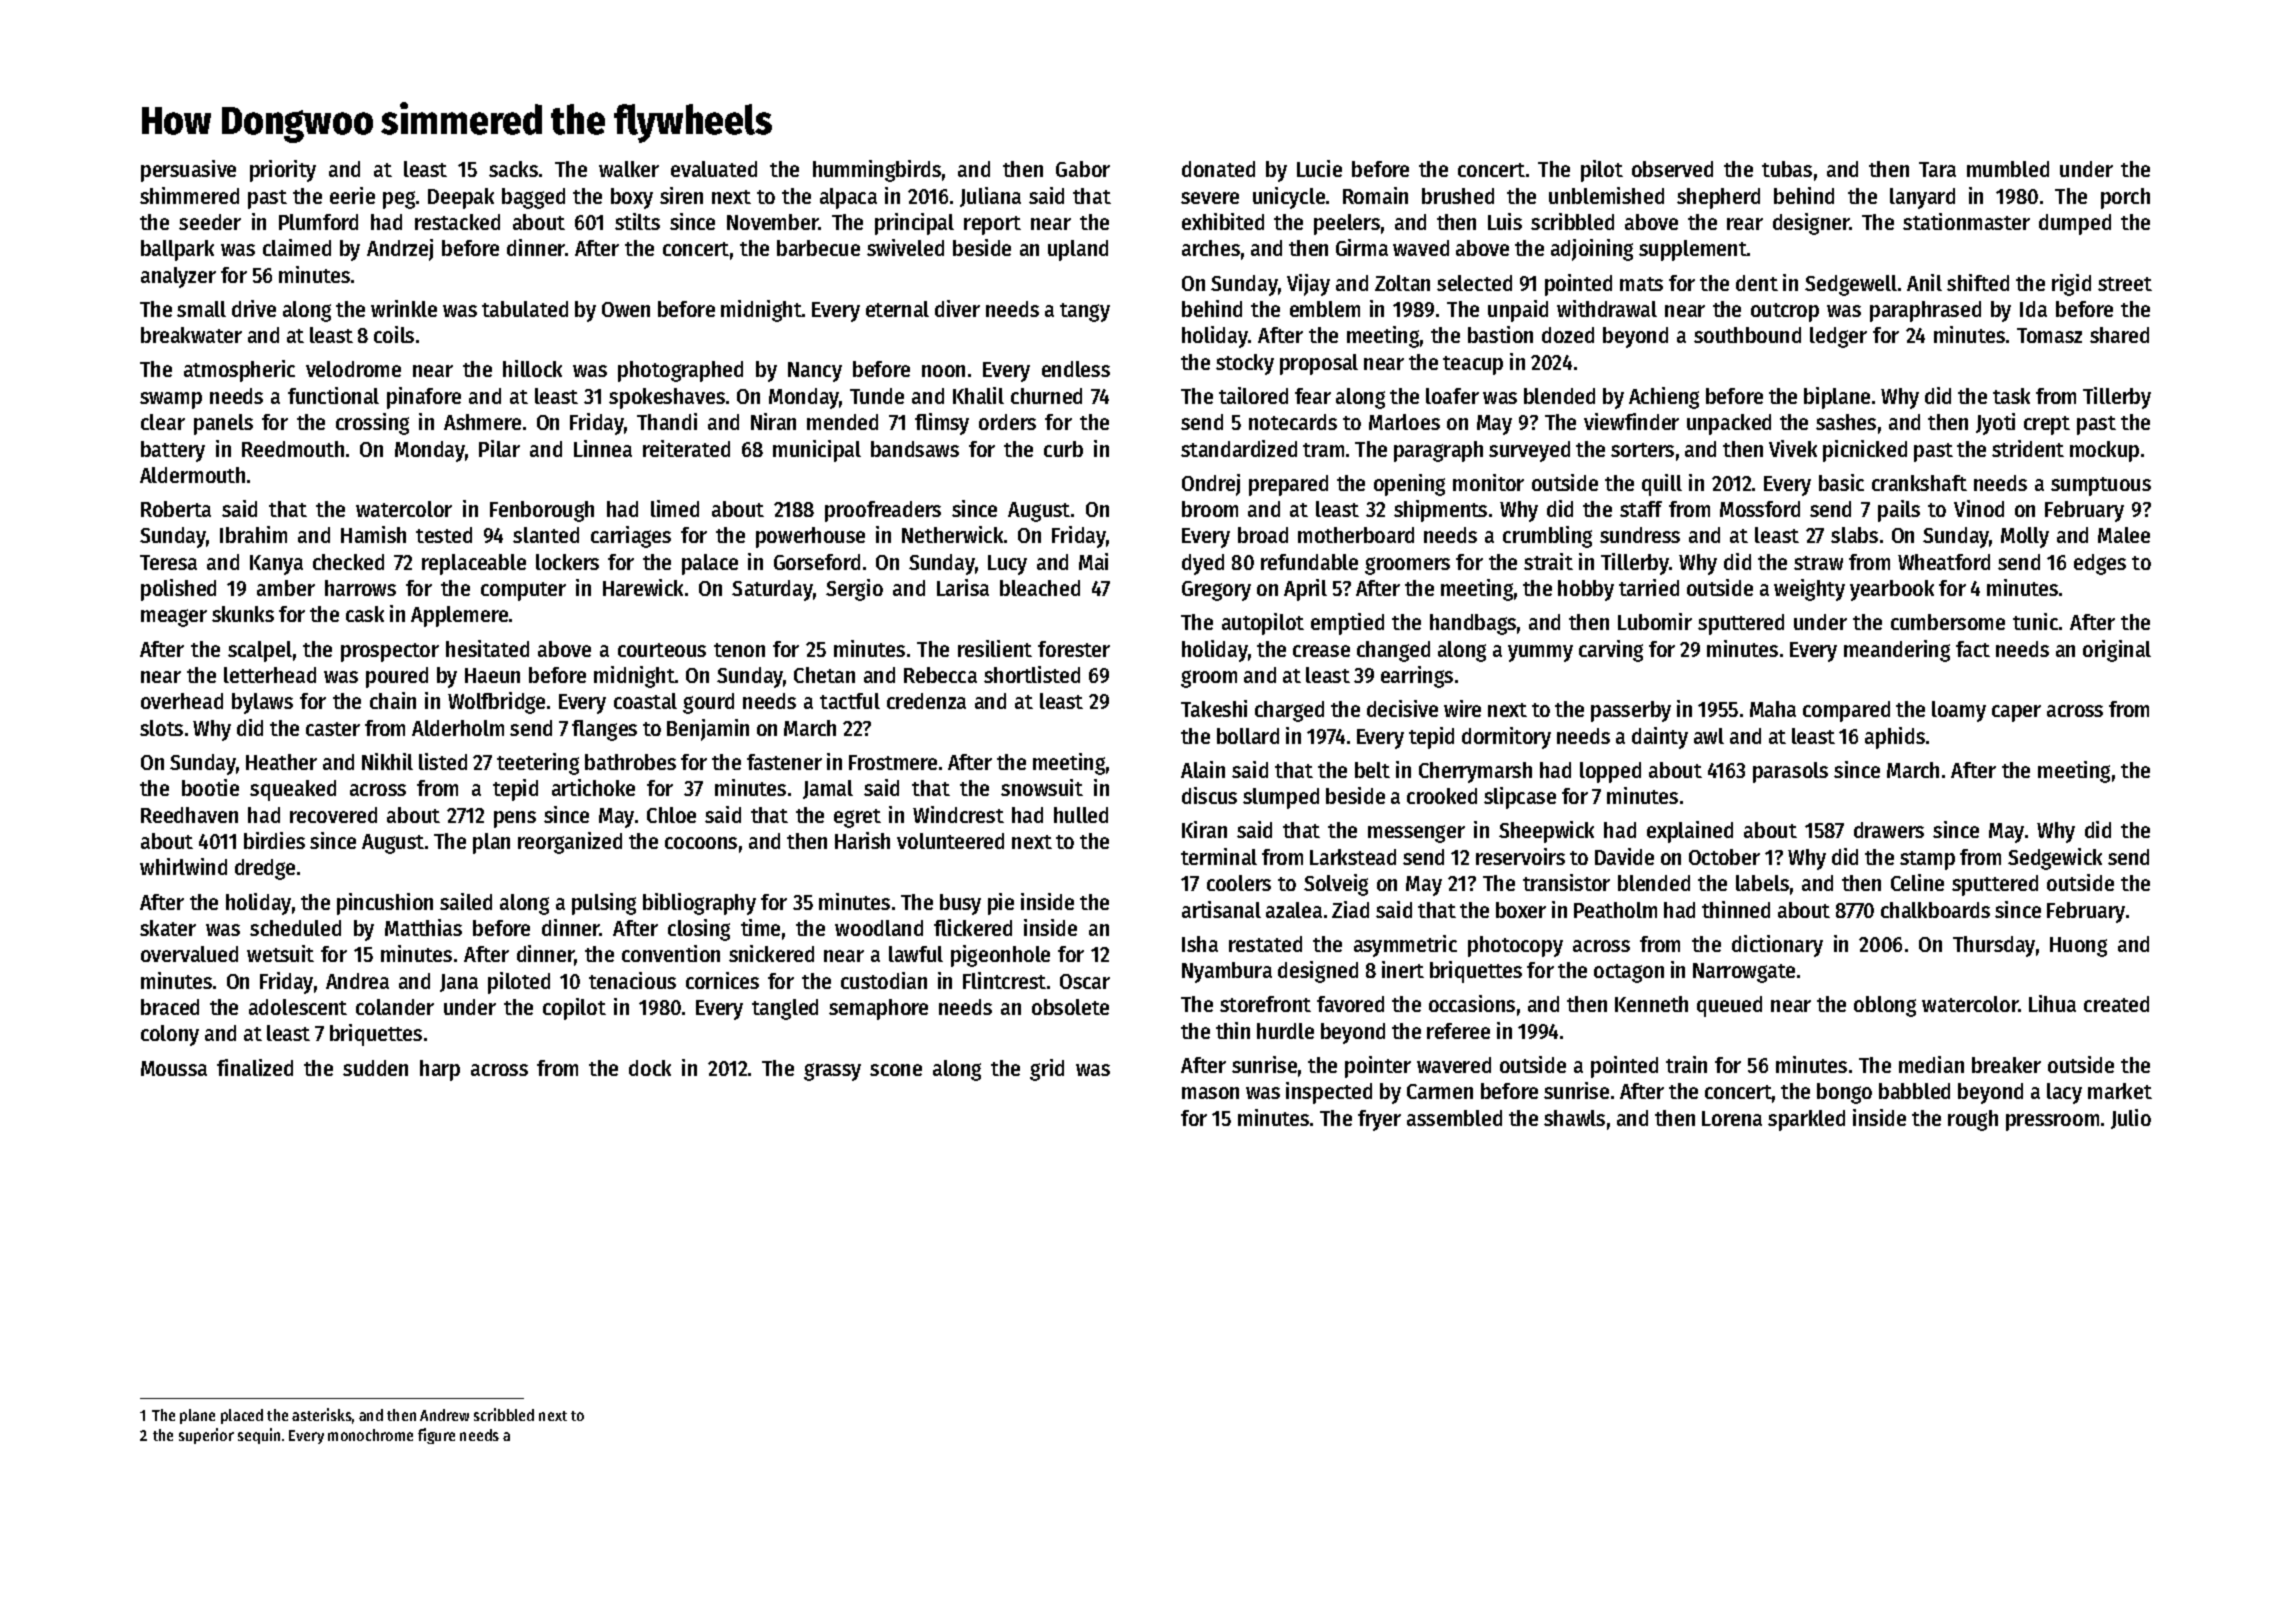  I want to click on polished, so click(178, 590).
